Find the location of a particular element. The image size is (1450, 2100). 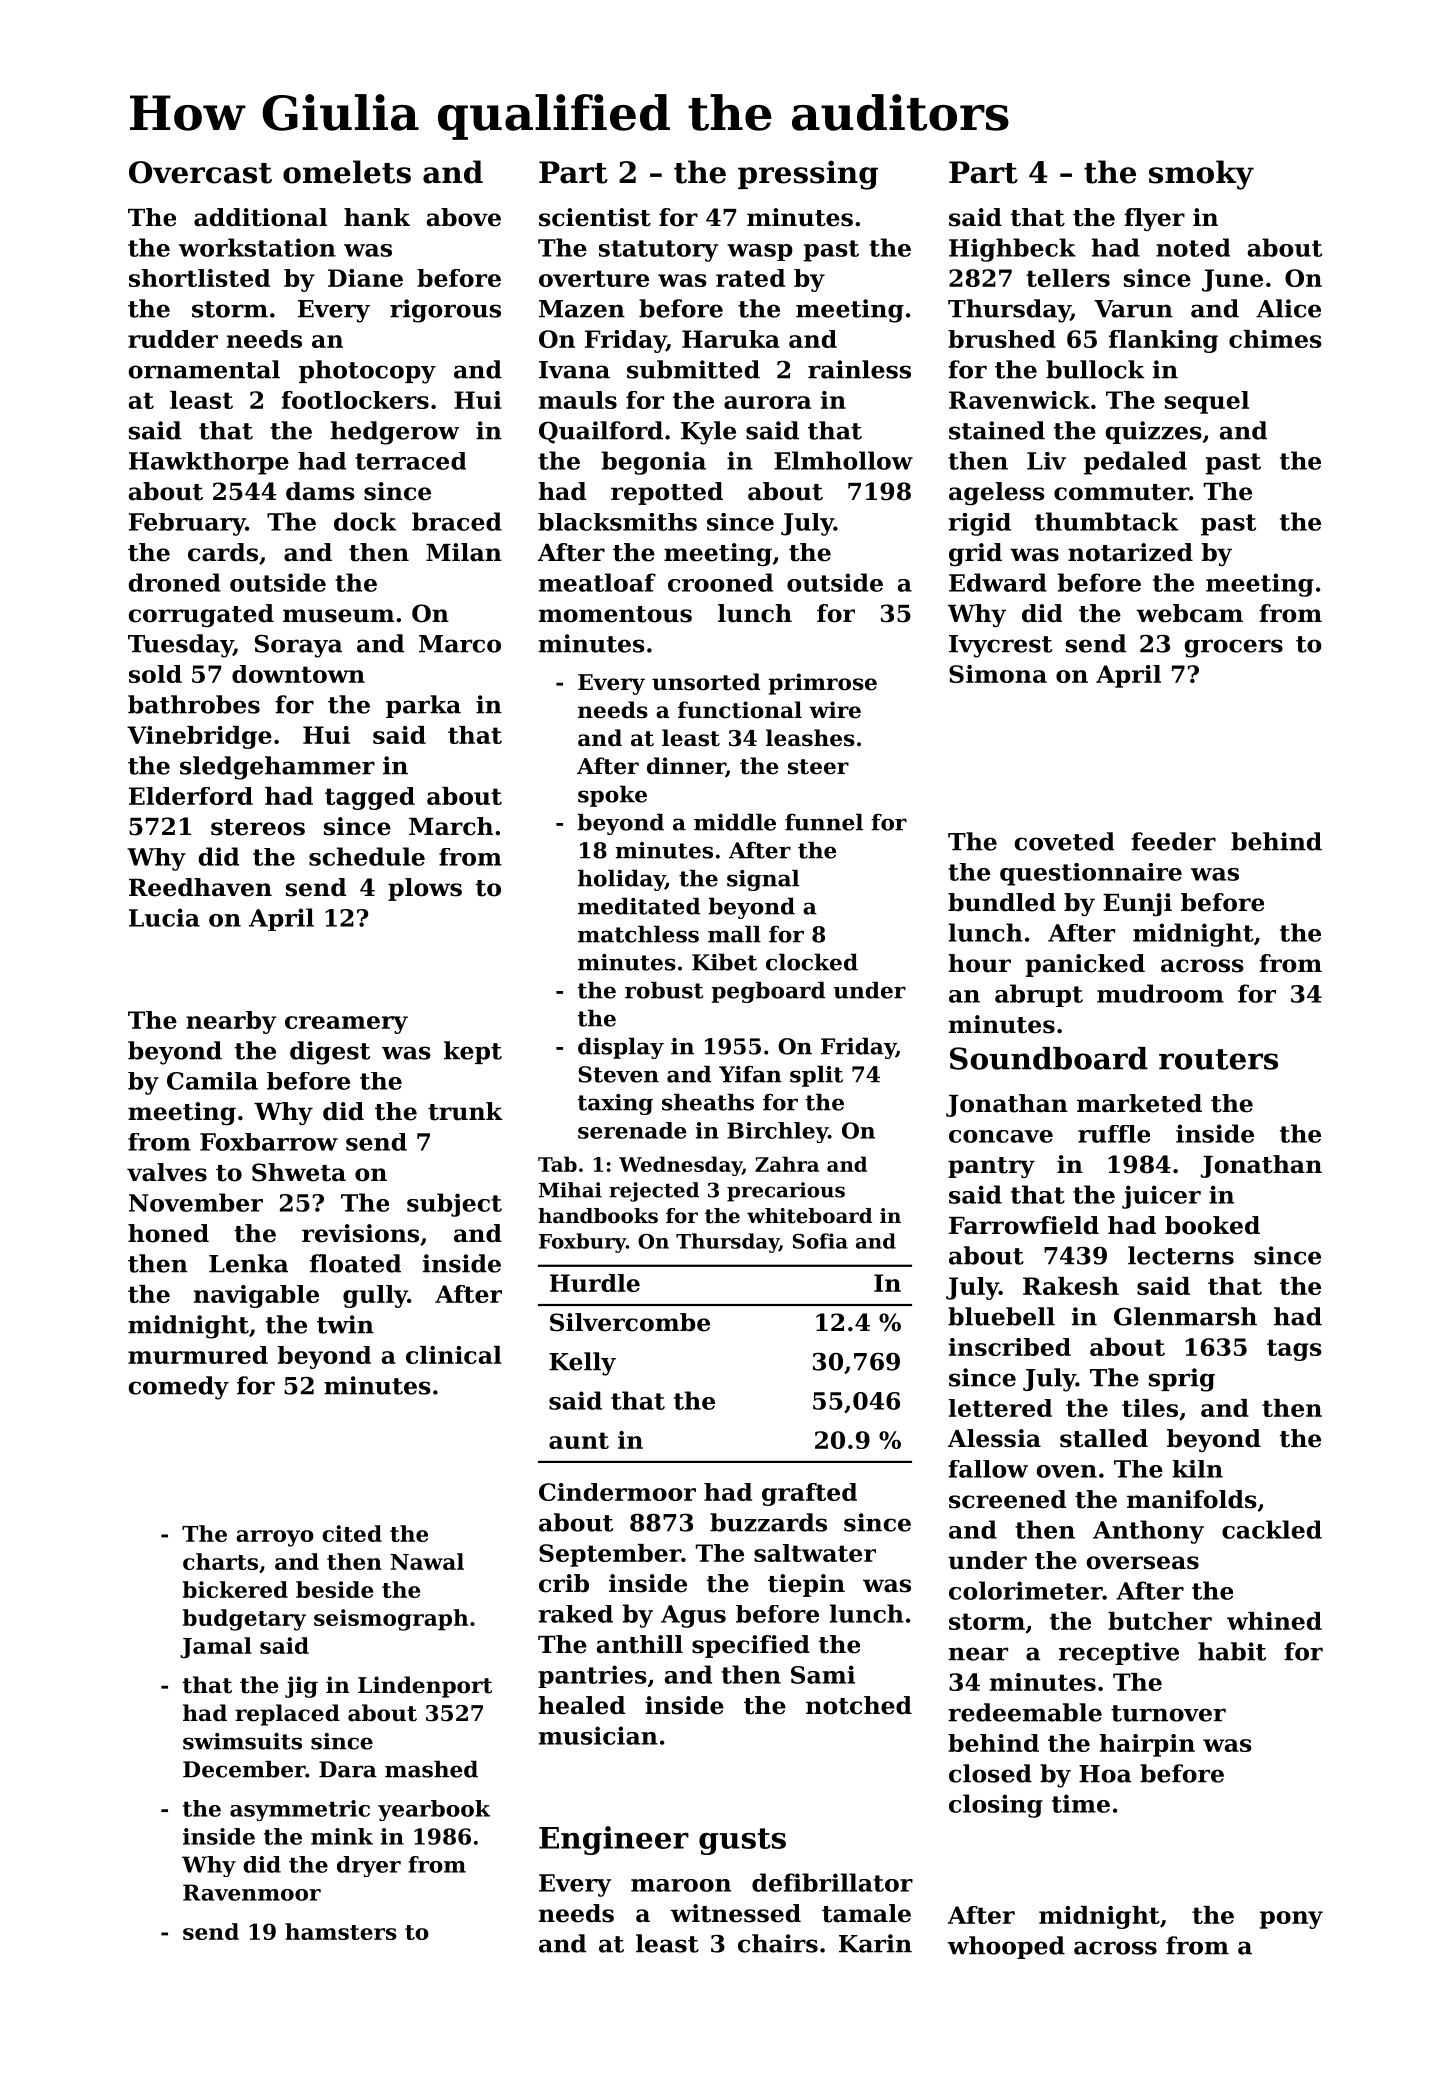

chairs is located at coordinates (778, 1943).
